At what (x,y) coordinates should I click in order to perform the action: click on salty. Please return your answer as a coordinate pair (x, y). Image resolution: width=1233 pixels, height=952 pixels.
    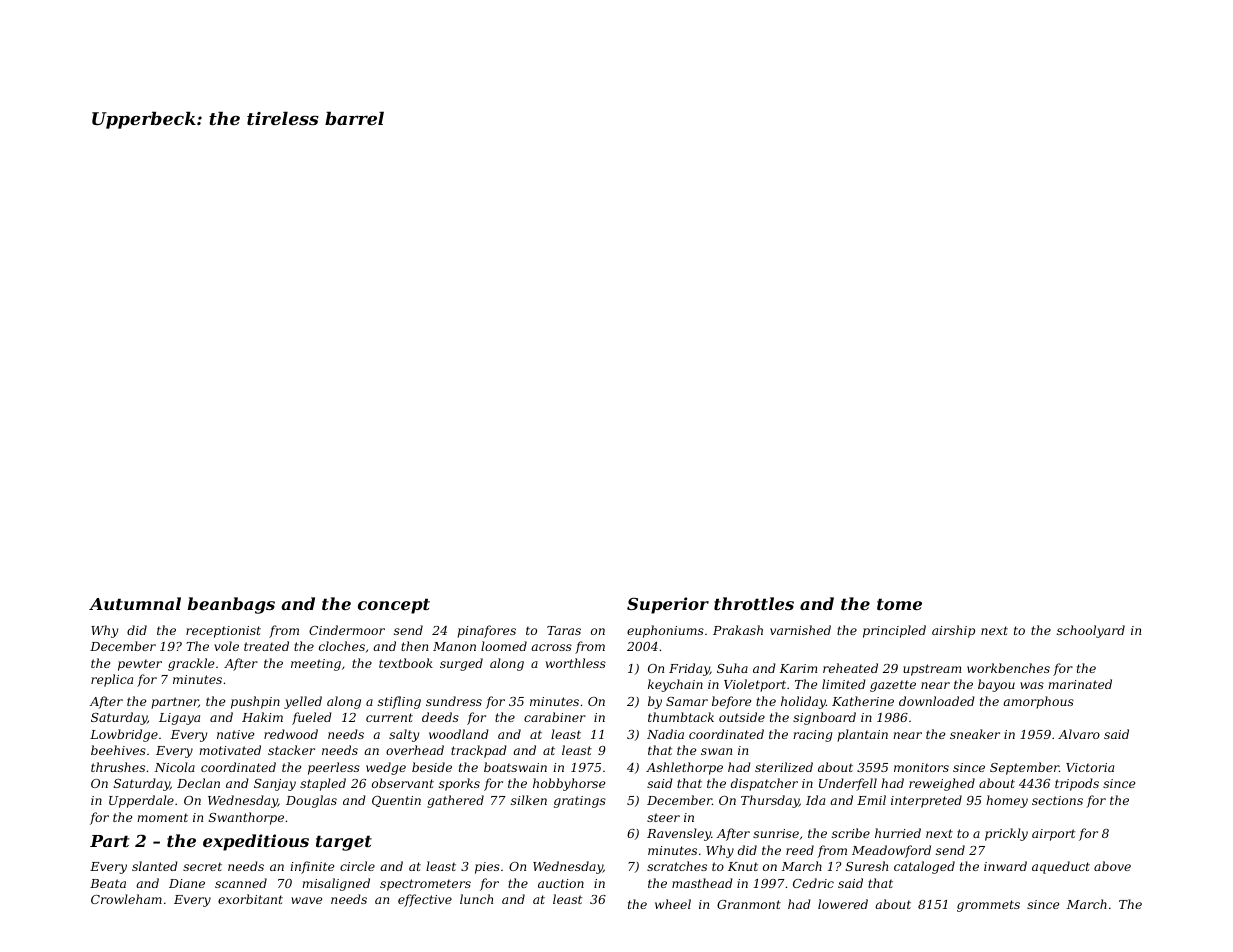
    Looking at the image, I should click on (404, 735).
